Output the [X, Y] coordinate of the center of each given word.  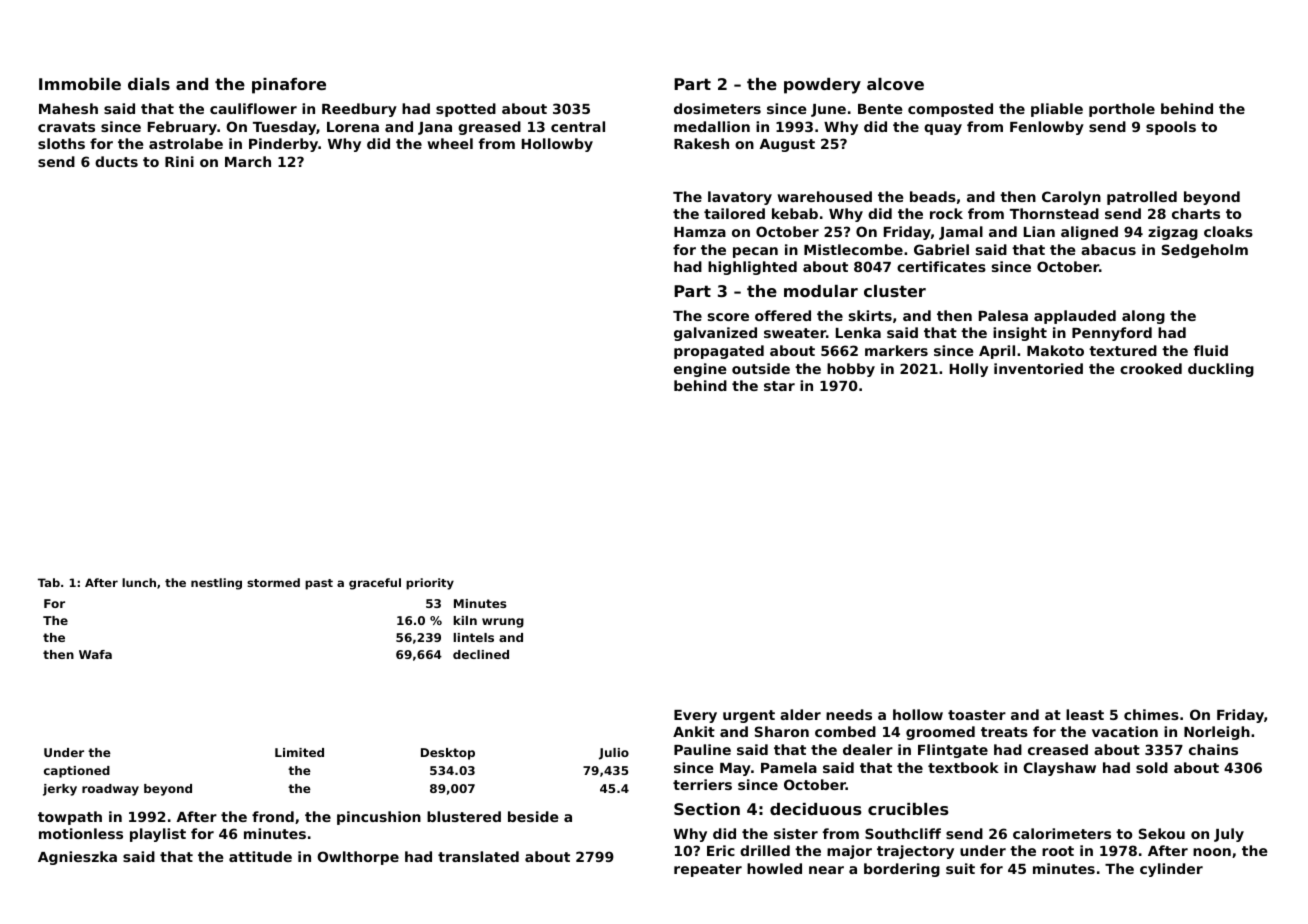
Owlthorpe [358, 858]
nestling [216, 584]
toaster [977, 715]
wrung [503, 623]
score [728, 317]
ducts [116, 161]
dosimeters [717, 108]
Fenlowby [1047, 128]
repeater [708, 870]
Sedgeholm [1205, 251]
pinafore [289, 86]
